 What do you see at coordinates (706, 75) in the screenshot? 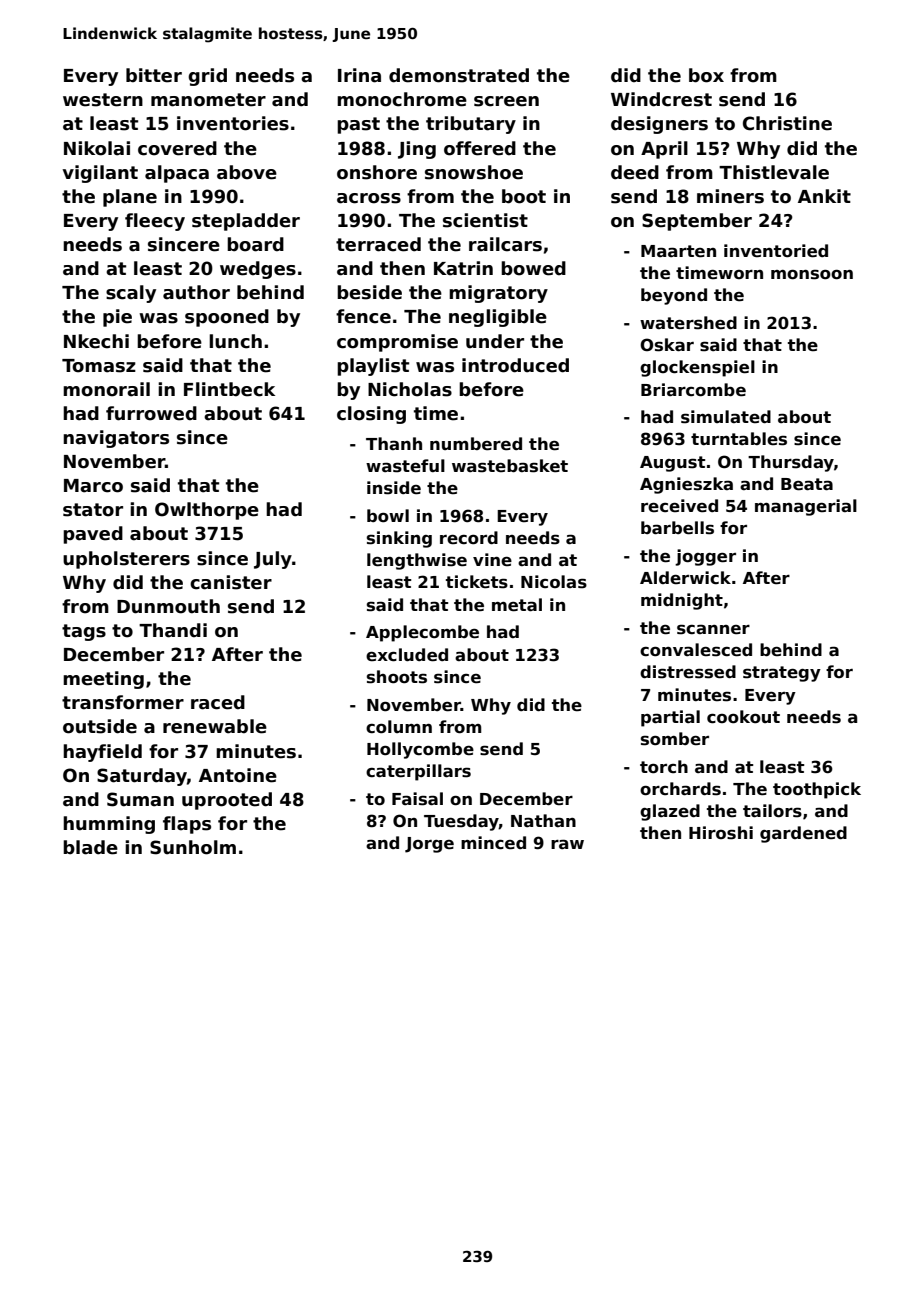
I see `box` at bounding box center [706, 75].
